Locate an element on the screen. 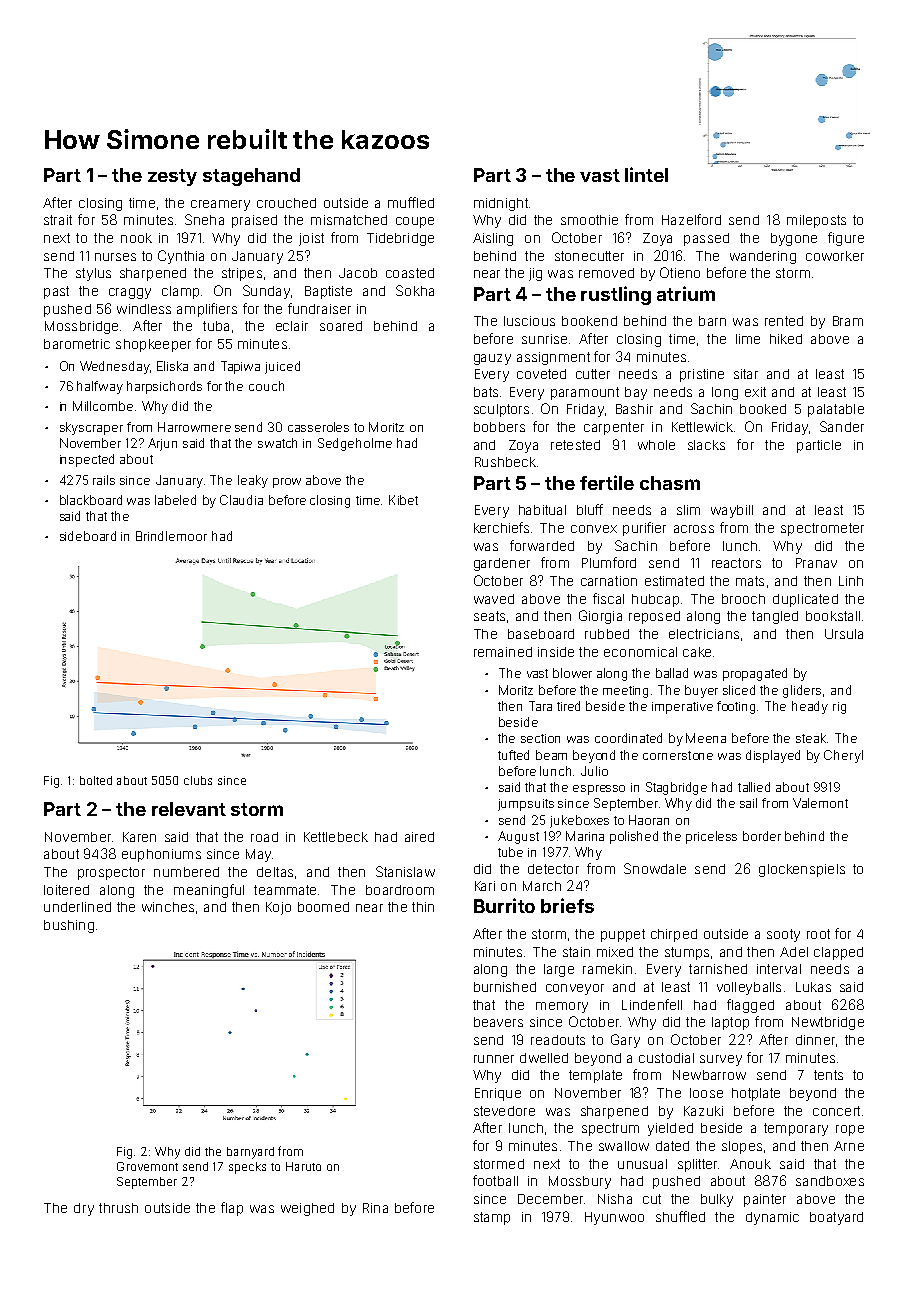 This screenshot has width=908, height=1316. Brindlemoor is located at coordinates (171, 536).
